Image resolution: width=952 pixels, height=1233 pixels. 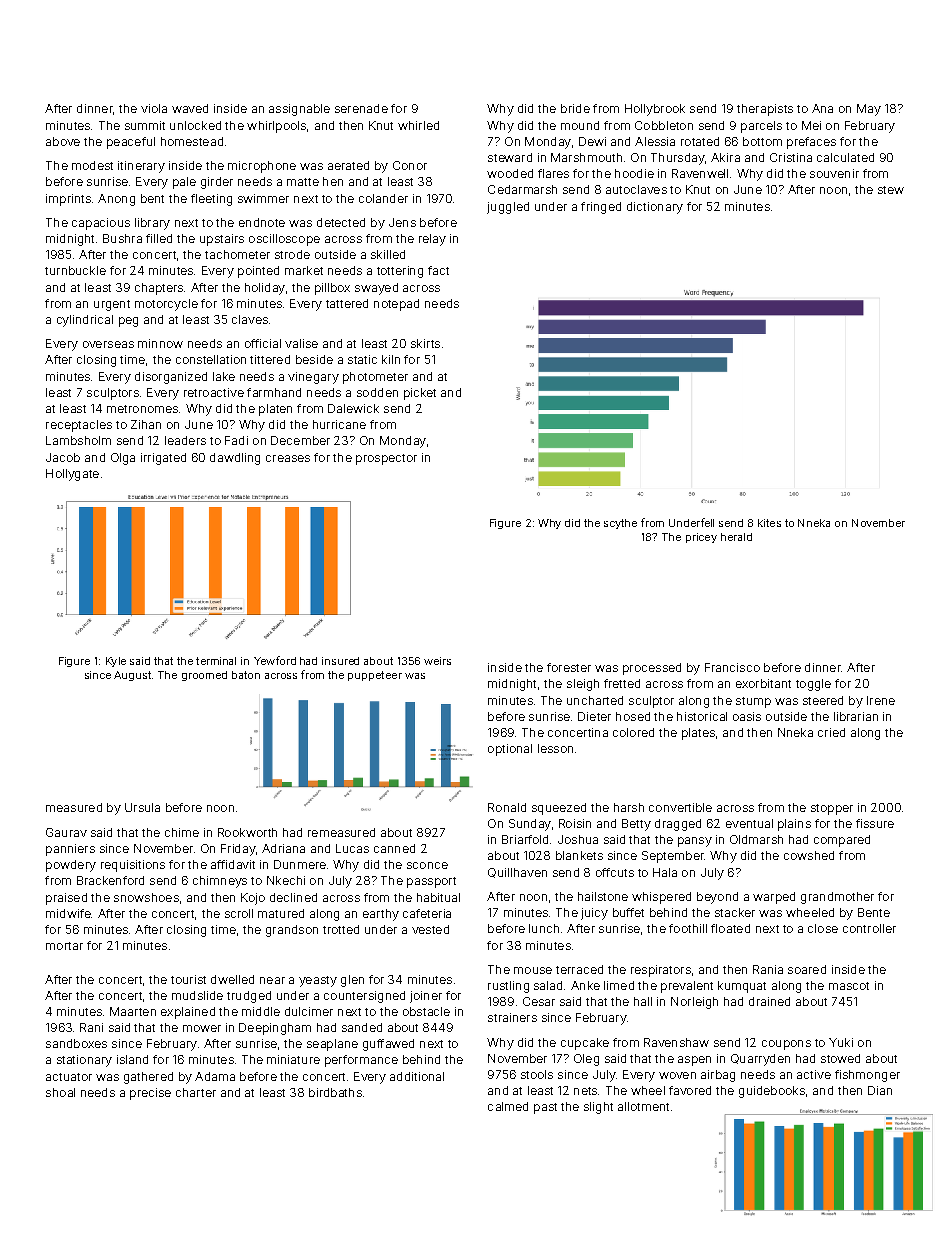 What do you see at coordinates (216, 661) in the screenshot?
I see `terminal` at bounding box center [216, 661].
